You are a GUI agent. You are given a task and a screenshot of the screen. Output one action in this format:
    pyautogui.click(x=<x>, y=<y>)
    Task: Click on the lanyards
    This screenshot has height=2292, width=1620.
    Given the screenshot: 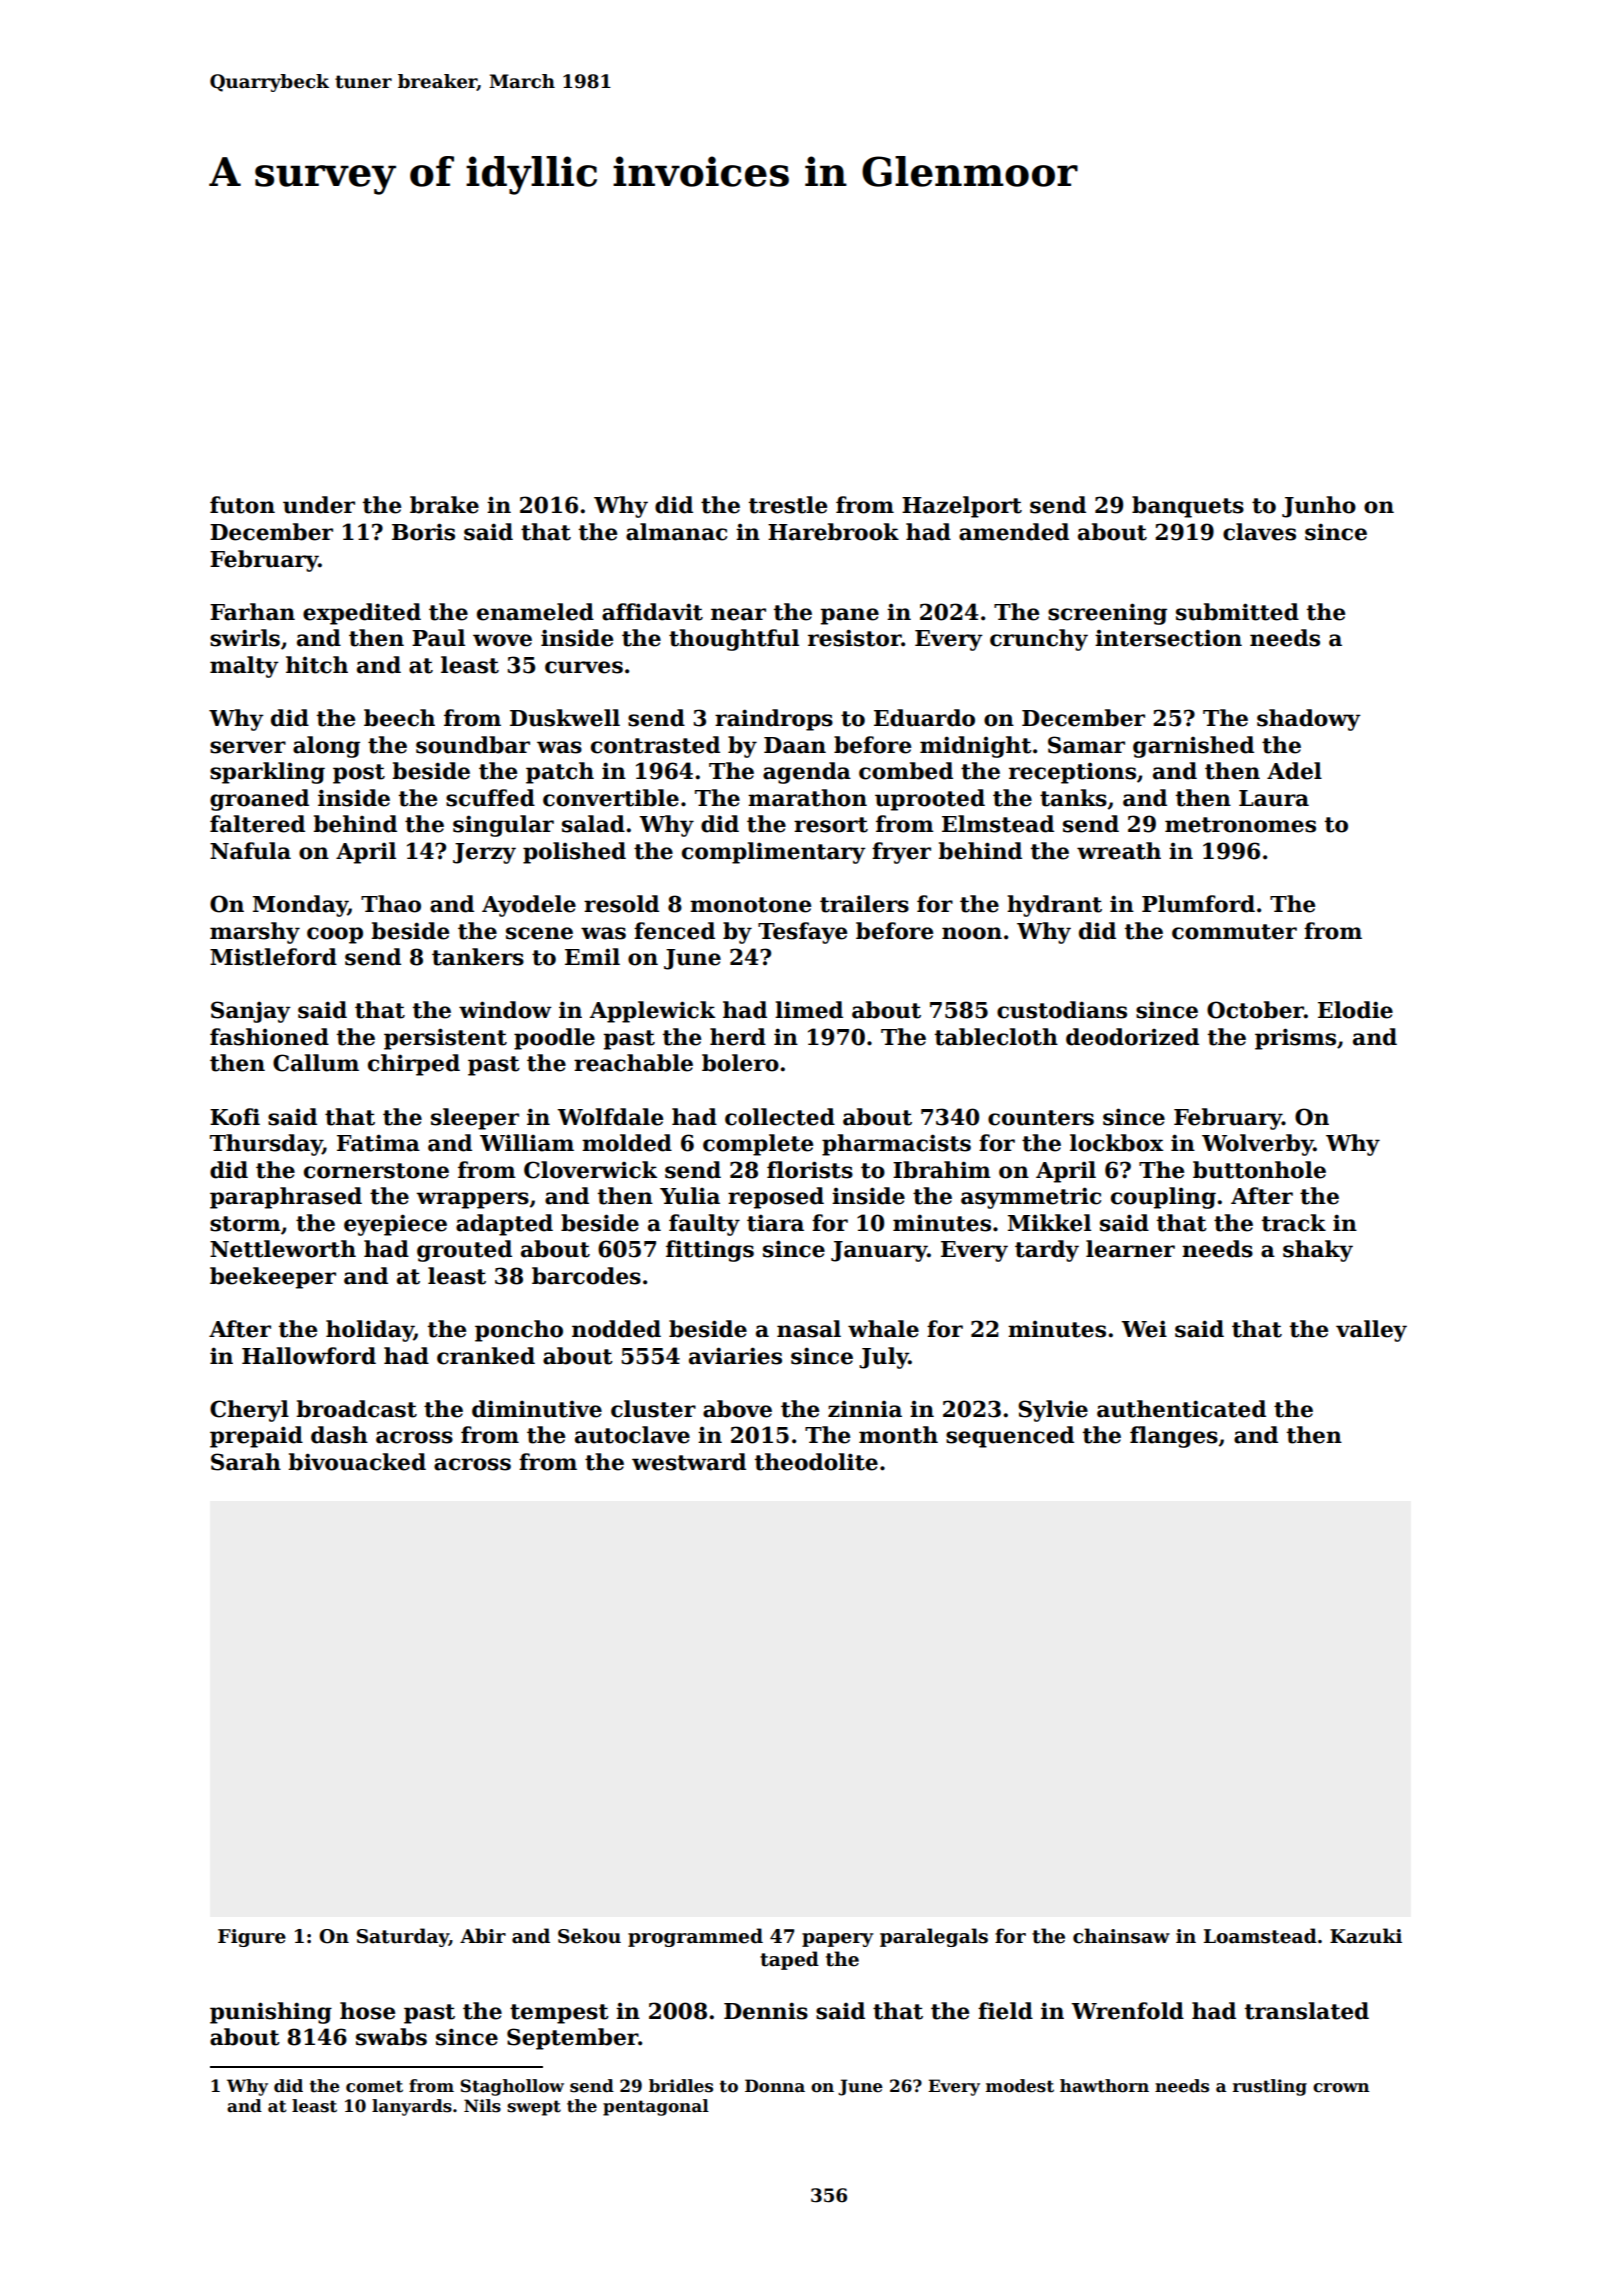 What is the action you would take?
    pyautogui.click(x=412, y=2107)
